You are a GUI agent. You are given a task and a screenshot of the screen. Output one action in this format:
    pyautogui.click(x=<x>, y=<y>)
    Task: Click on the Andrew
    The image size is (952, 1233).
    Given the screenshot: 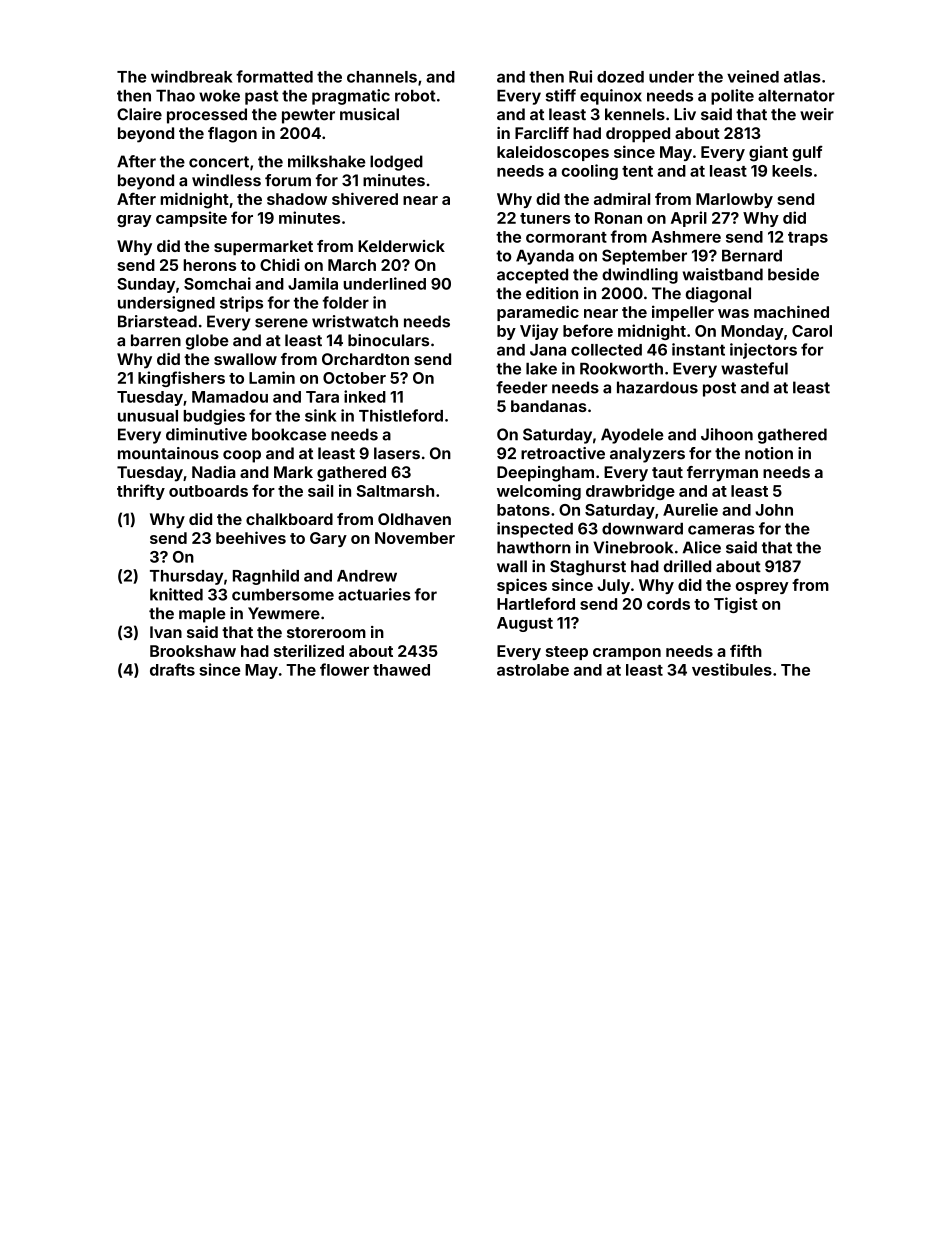 What is the action you would take?
    pyautogui.click(x=367, y=576)
